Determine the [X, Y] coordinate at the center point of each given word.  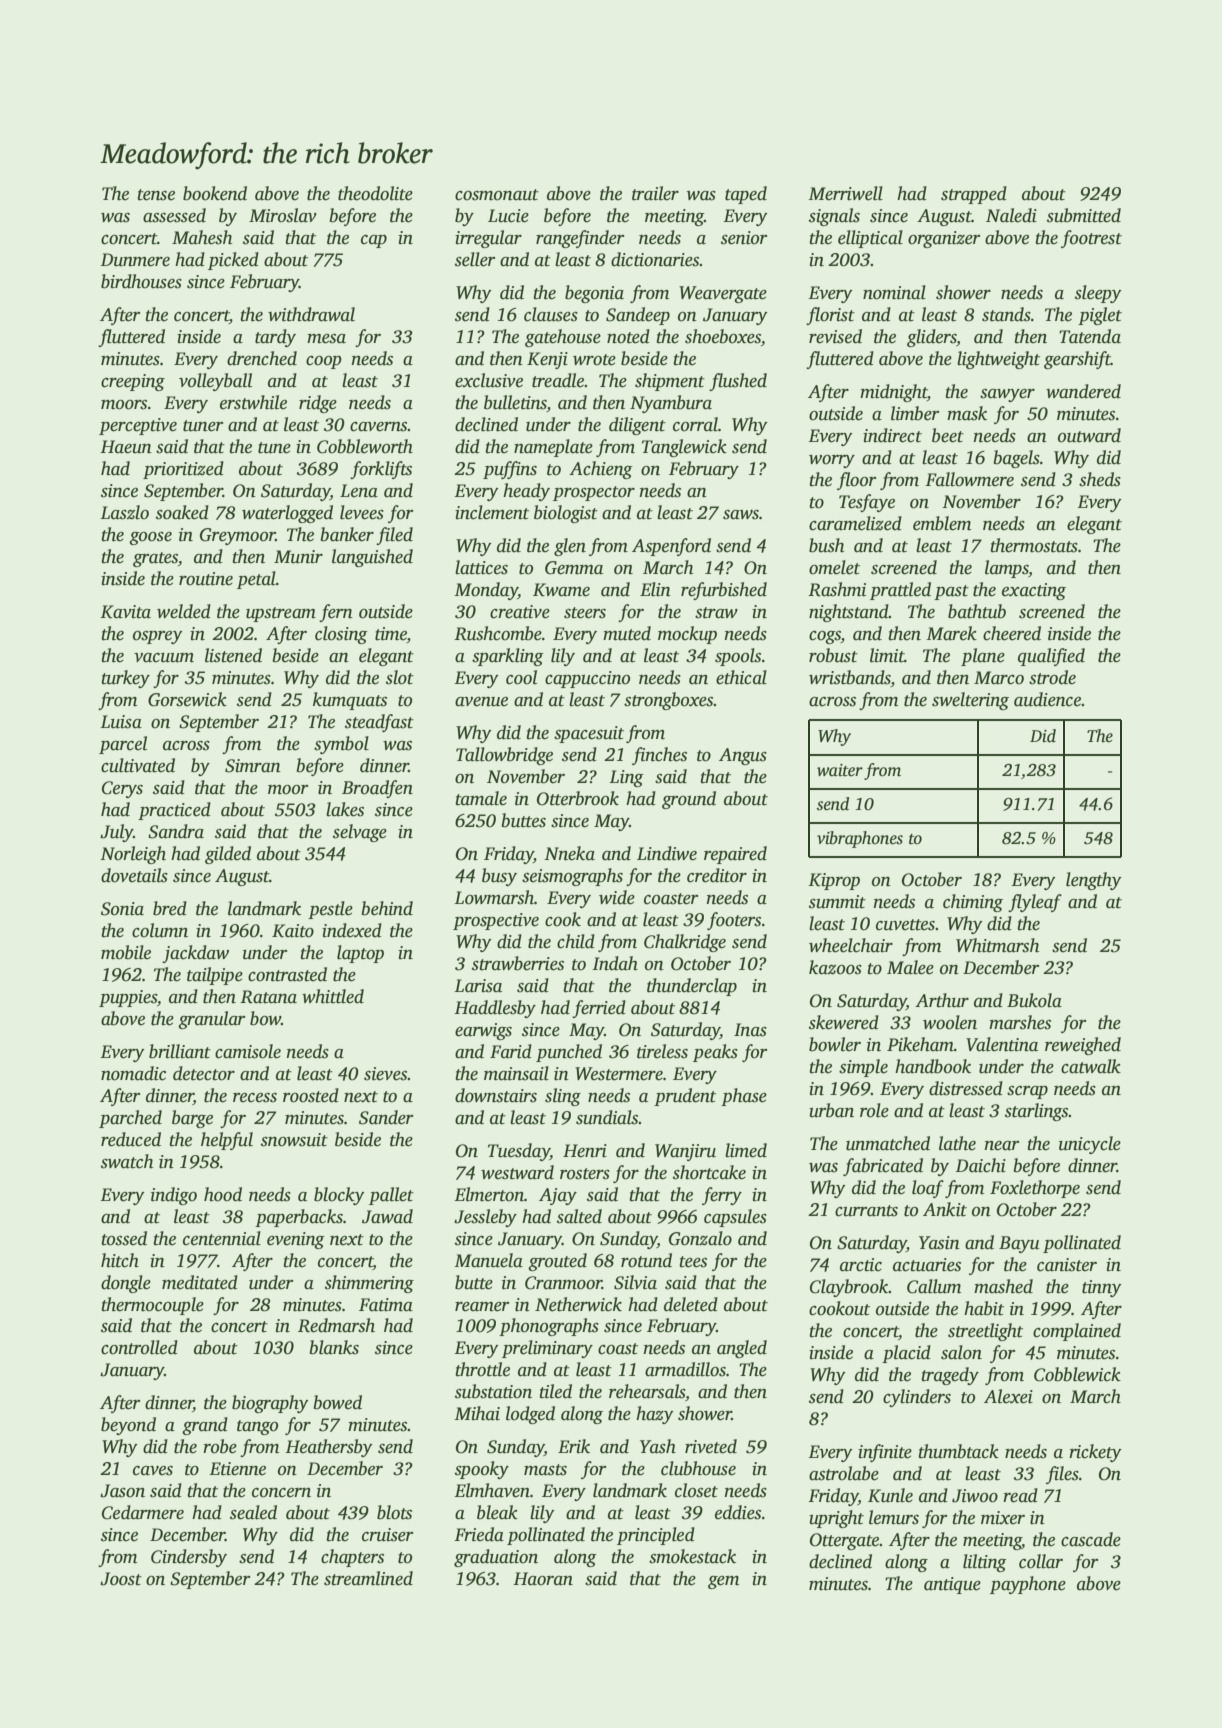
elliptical [870, 239]
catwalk [1091, 1066]
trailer [655, 193]
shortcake [709, 1172]
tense [156, 195]
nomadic [133, 1073]
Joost [121, 1579]
